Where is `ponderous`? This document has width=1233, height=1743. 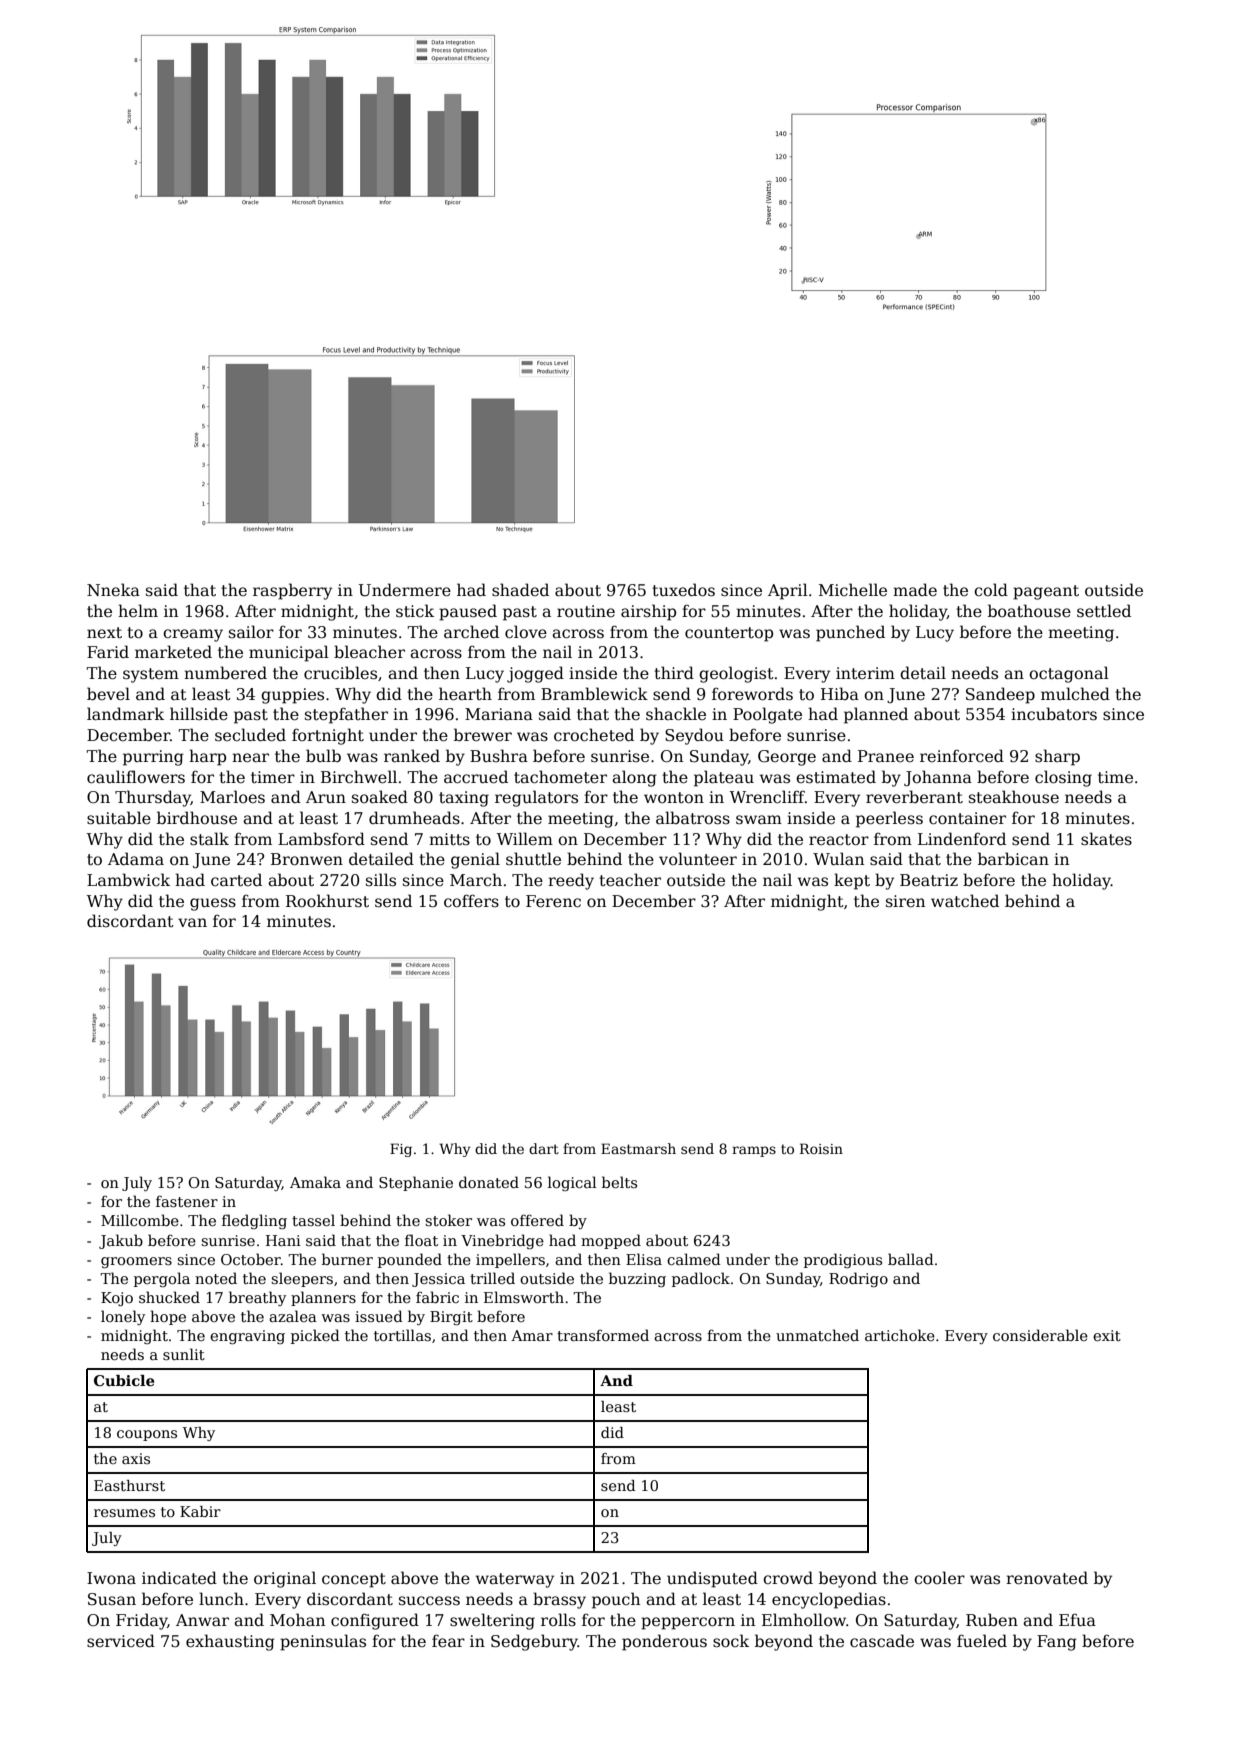
ponderous is located at coordinates (664, 1642).
